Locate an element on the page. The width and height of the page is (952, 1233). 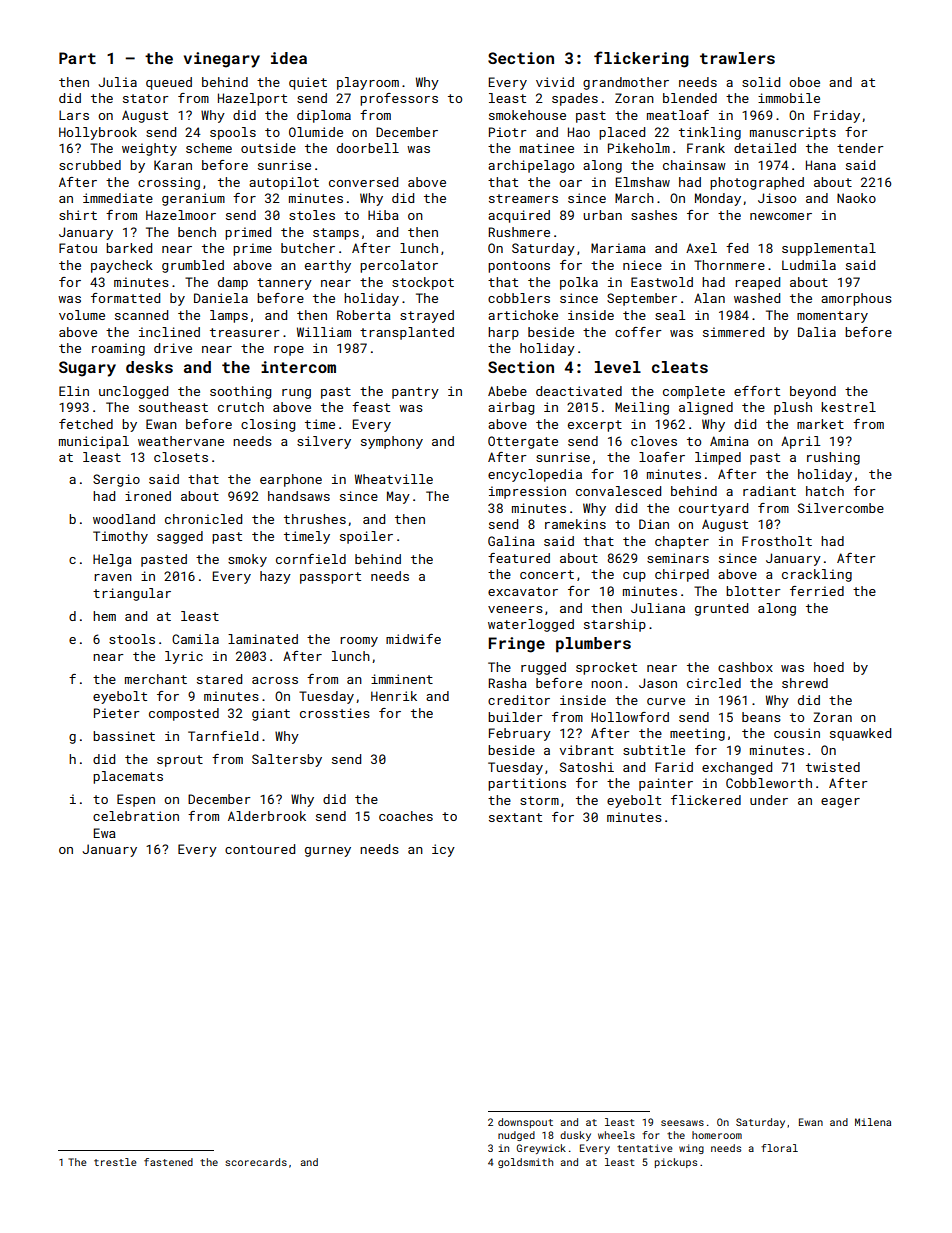
passport is located at coordinates (330, 578).
